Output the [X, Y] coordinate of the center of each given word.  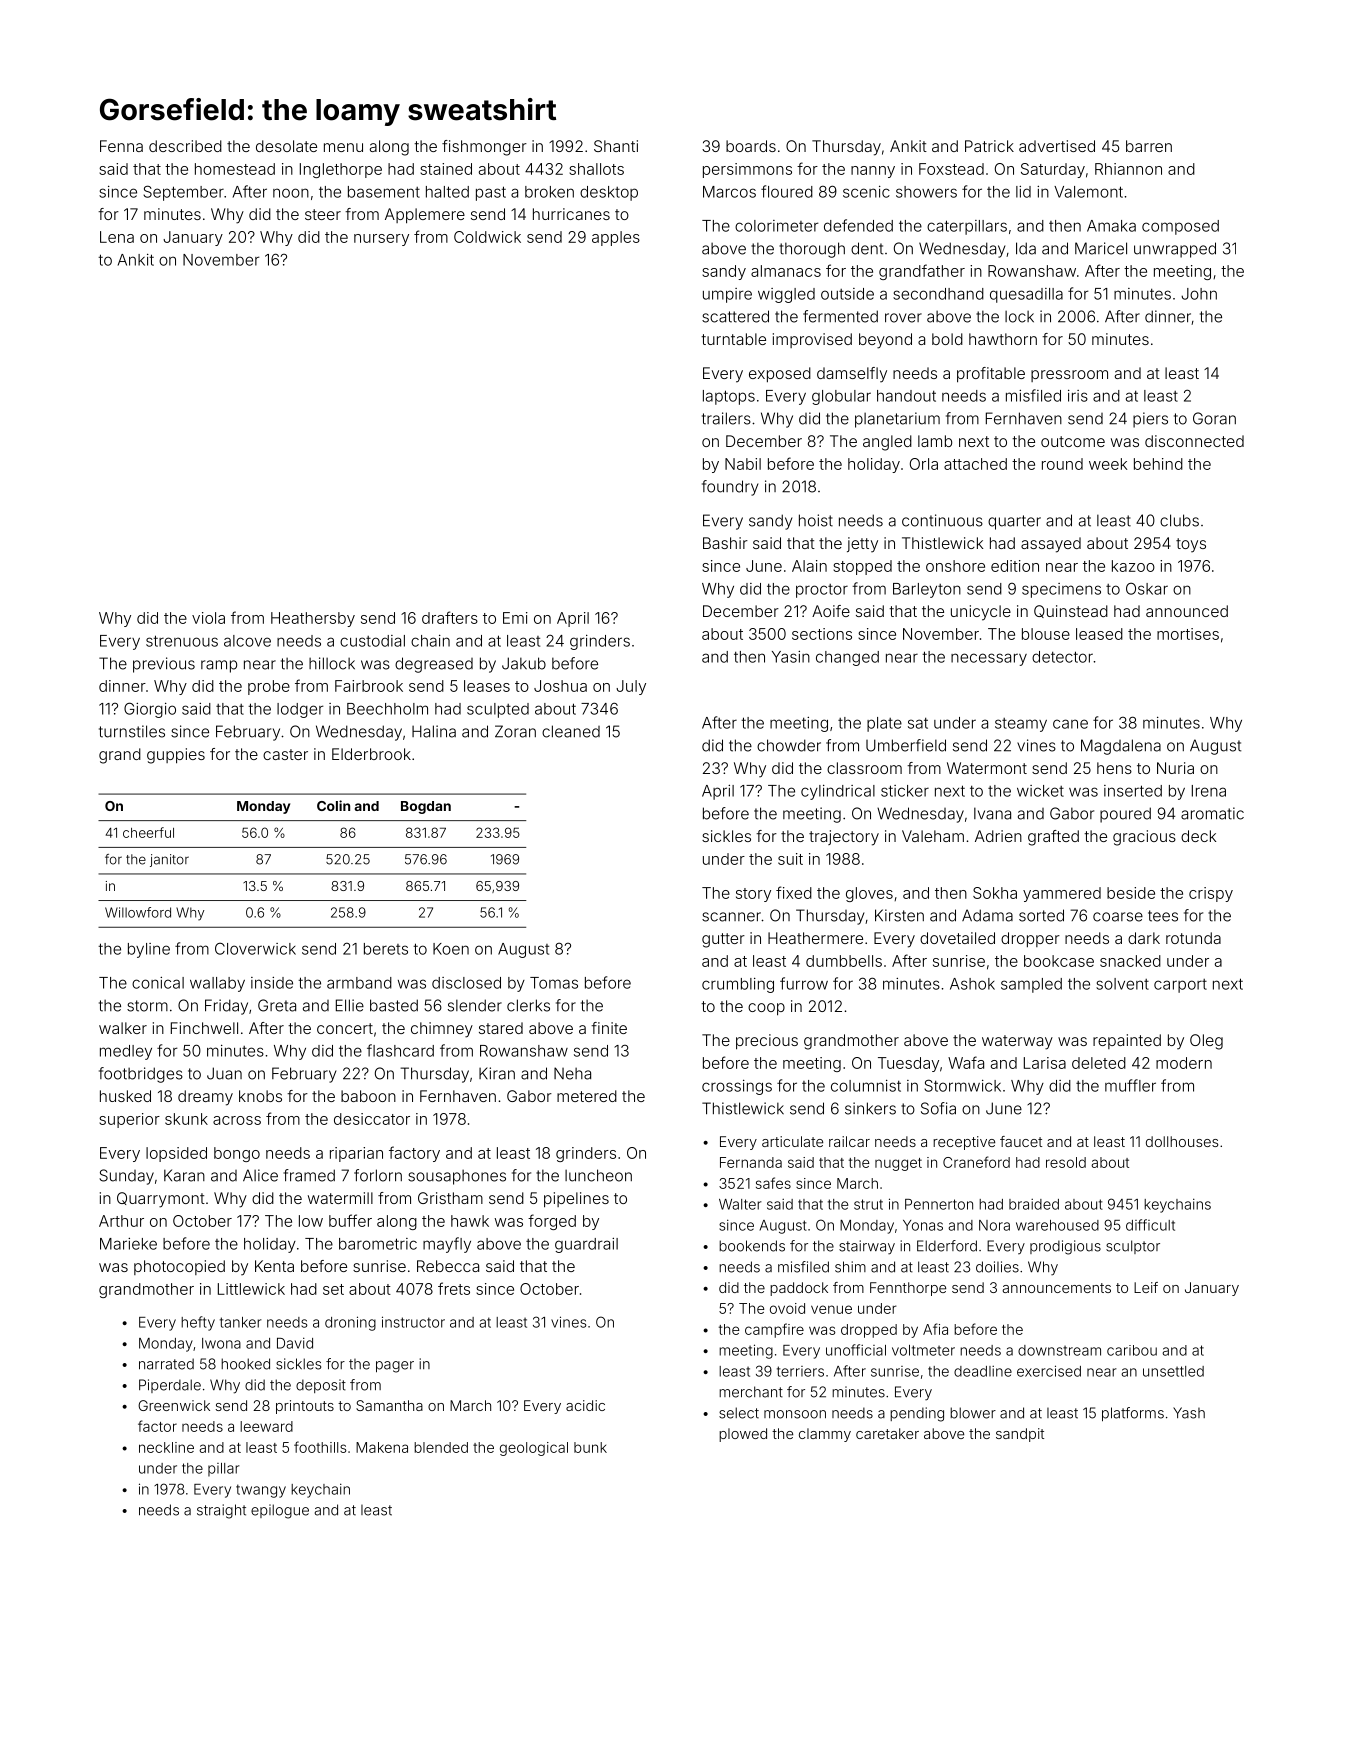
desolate [286, 146]
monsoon [795, 1414]
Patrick [989, 146]
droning [350, 1323]
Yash [1189, 1413]
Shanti [616, 146]
